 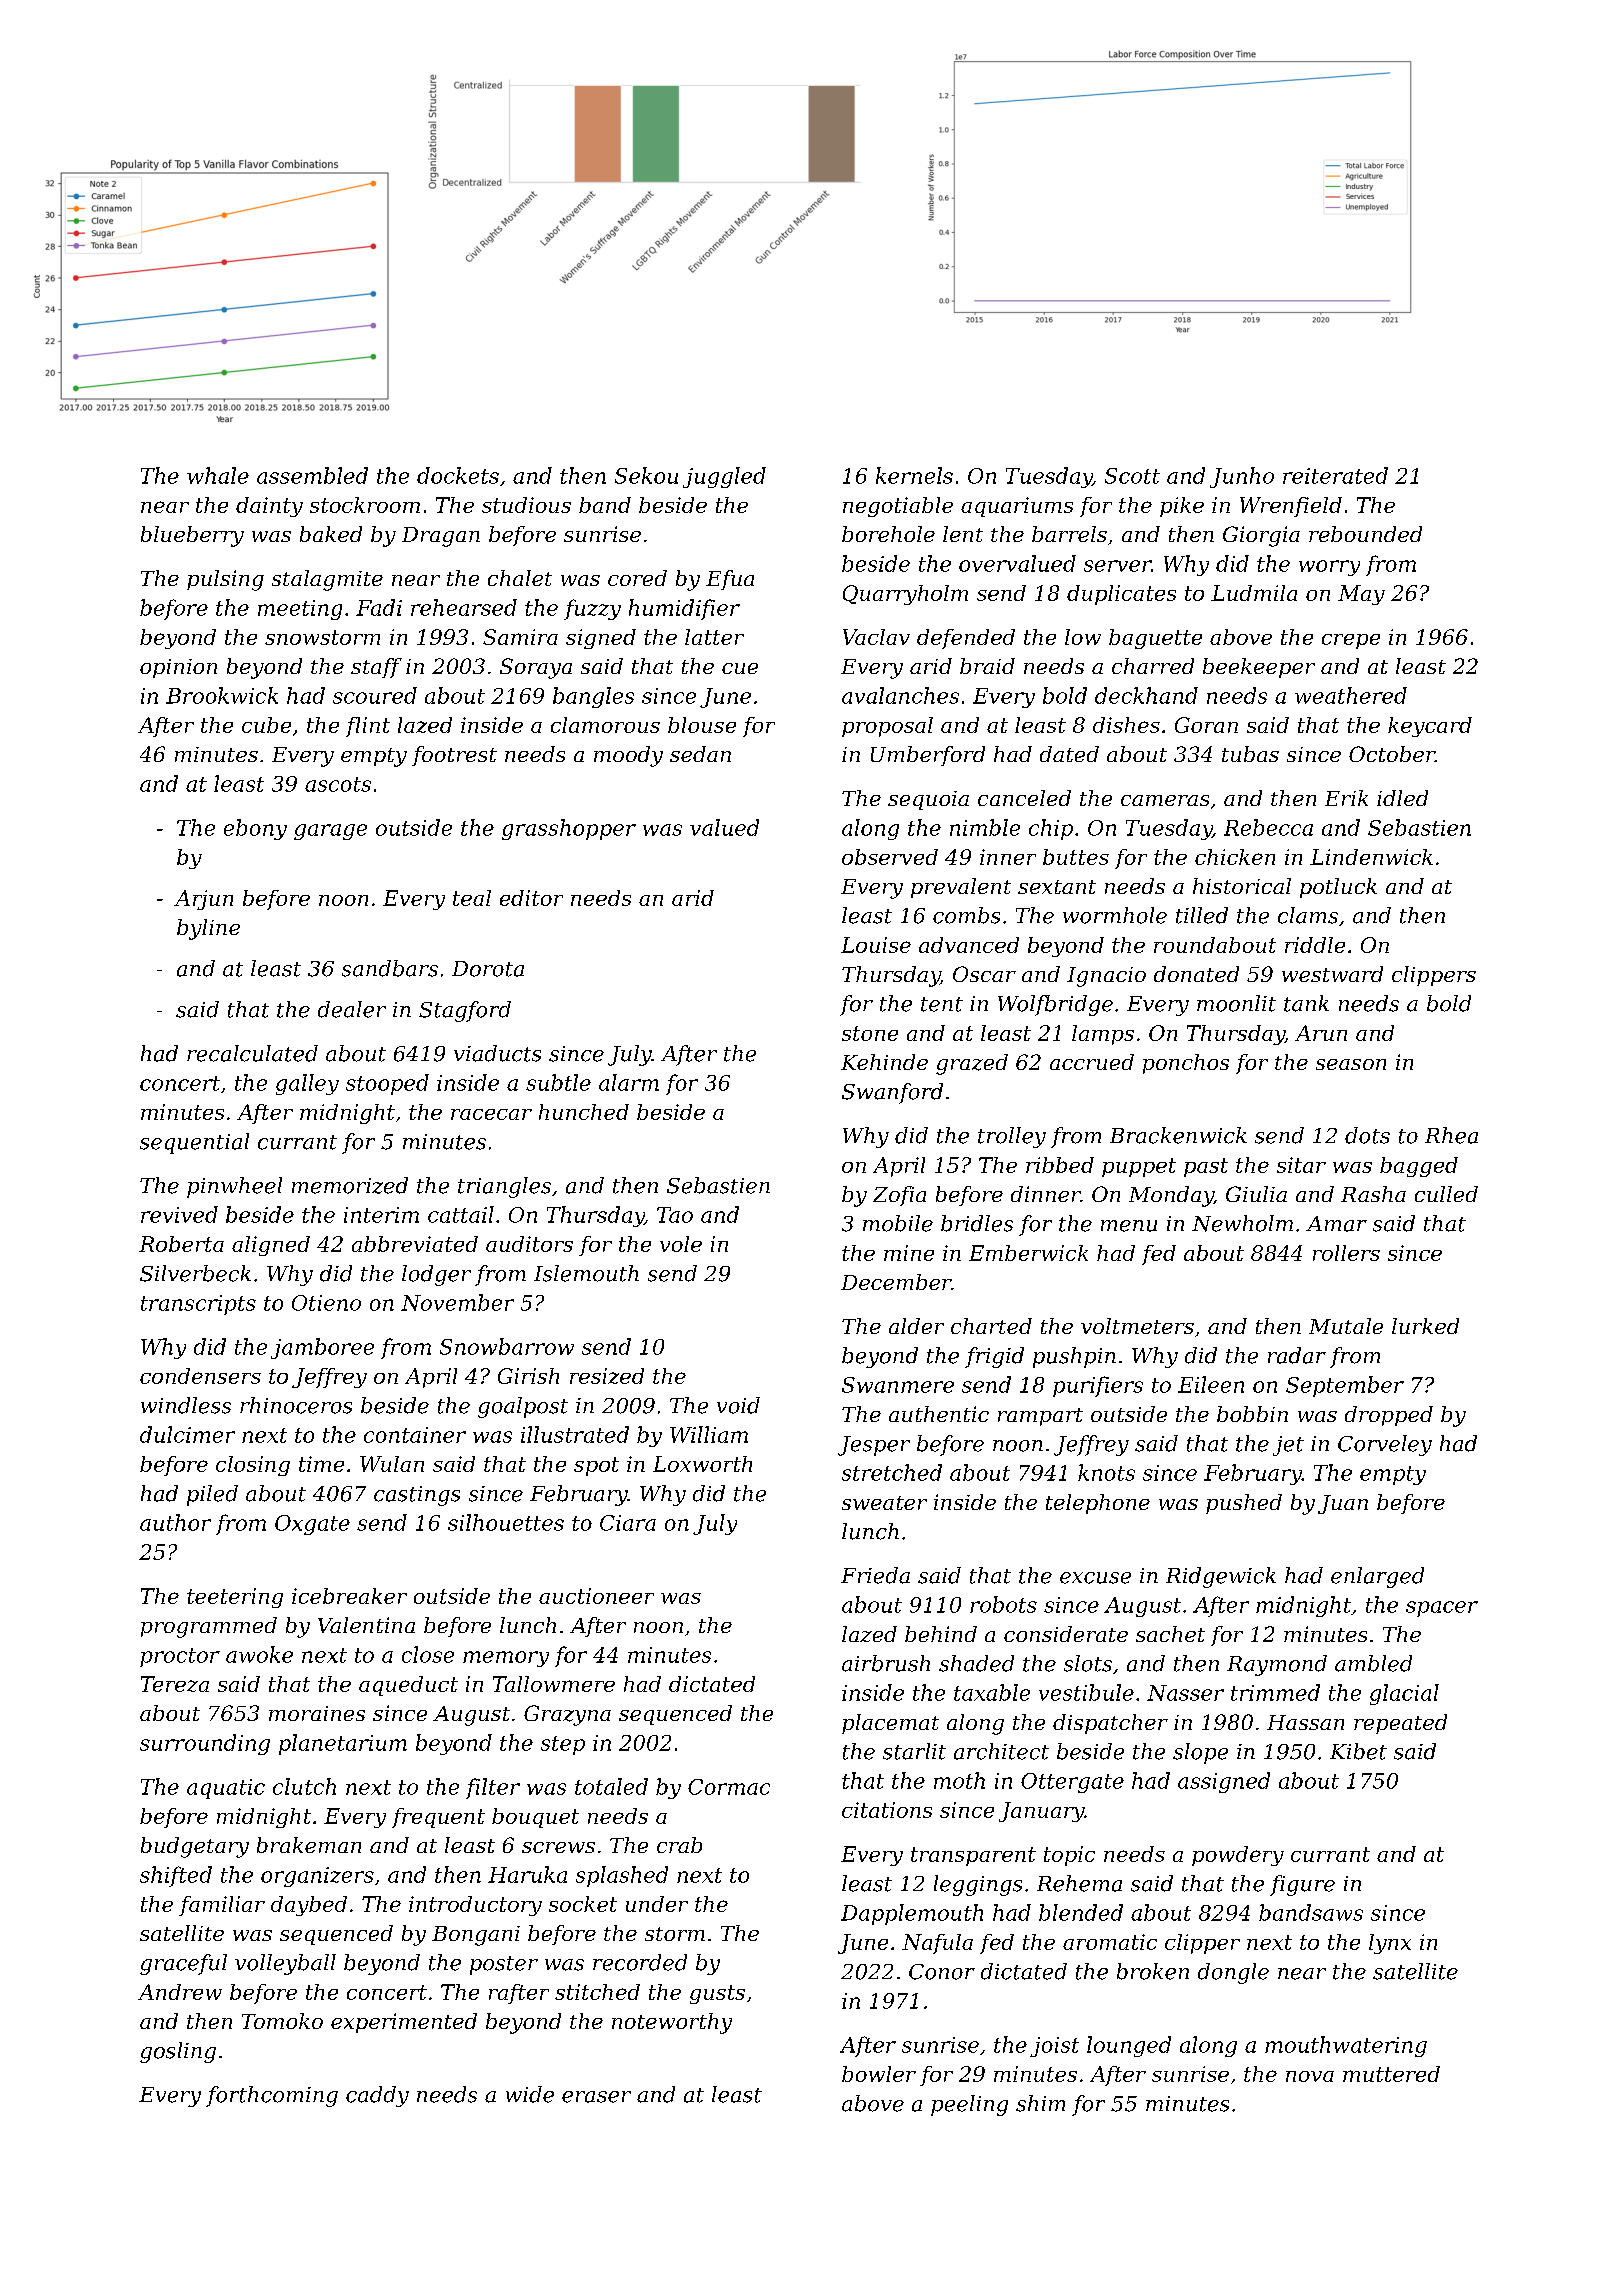 What do you see at coordinates (567, 1715) in the page?
I see `Grazyna` at bounding box center [567, 1715].
